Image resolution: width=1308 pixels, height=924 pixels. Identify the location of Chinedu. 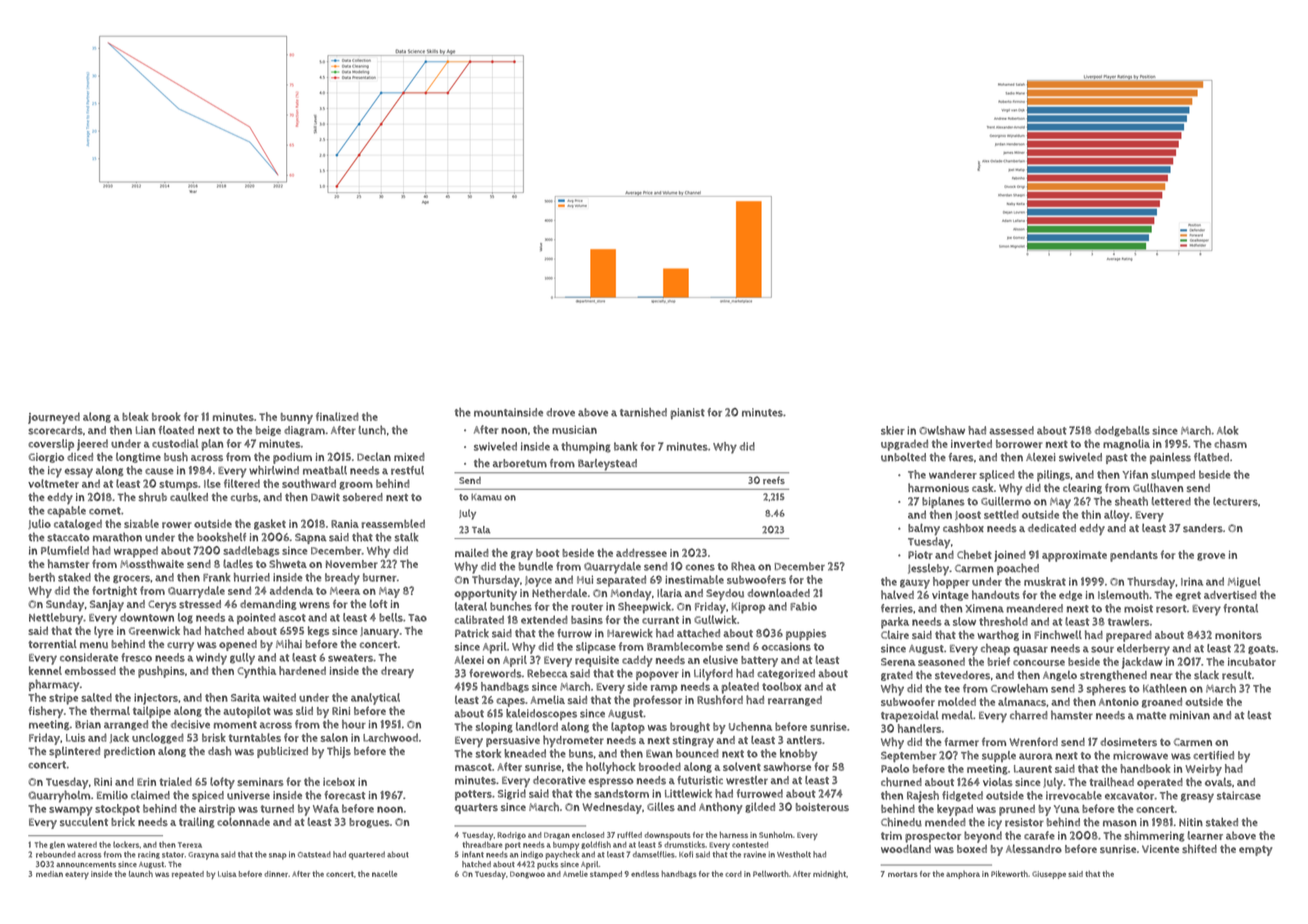
(901, 822).
